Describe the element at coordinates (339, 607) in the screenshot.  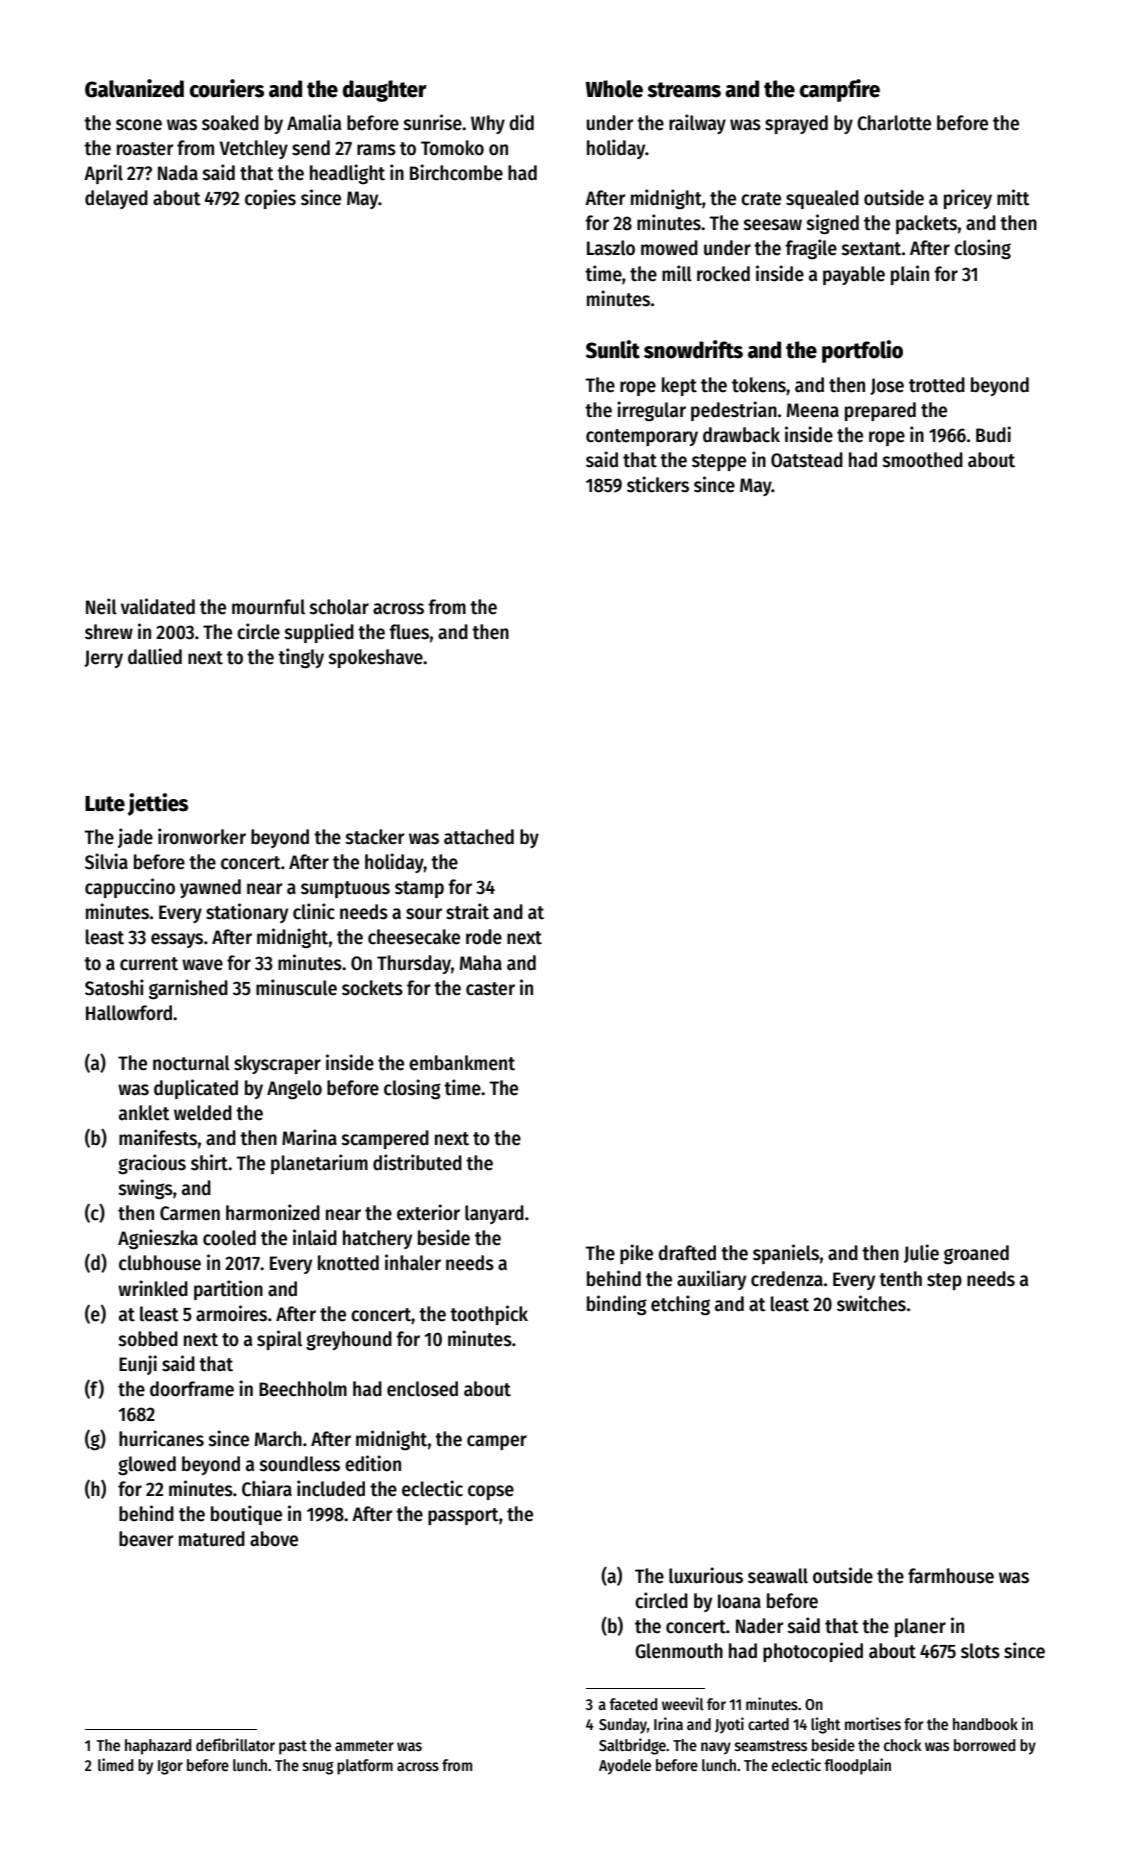
I see `scholar` at that location.
